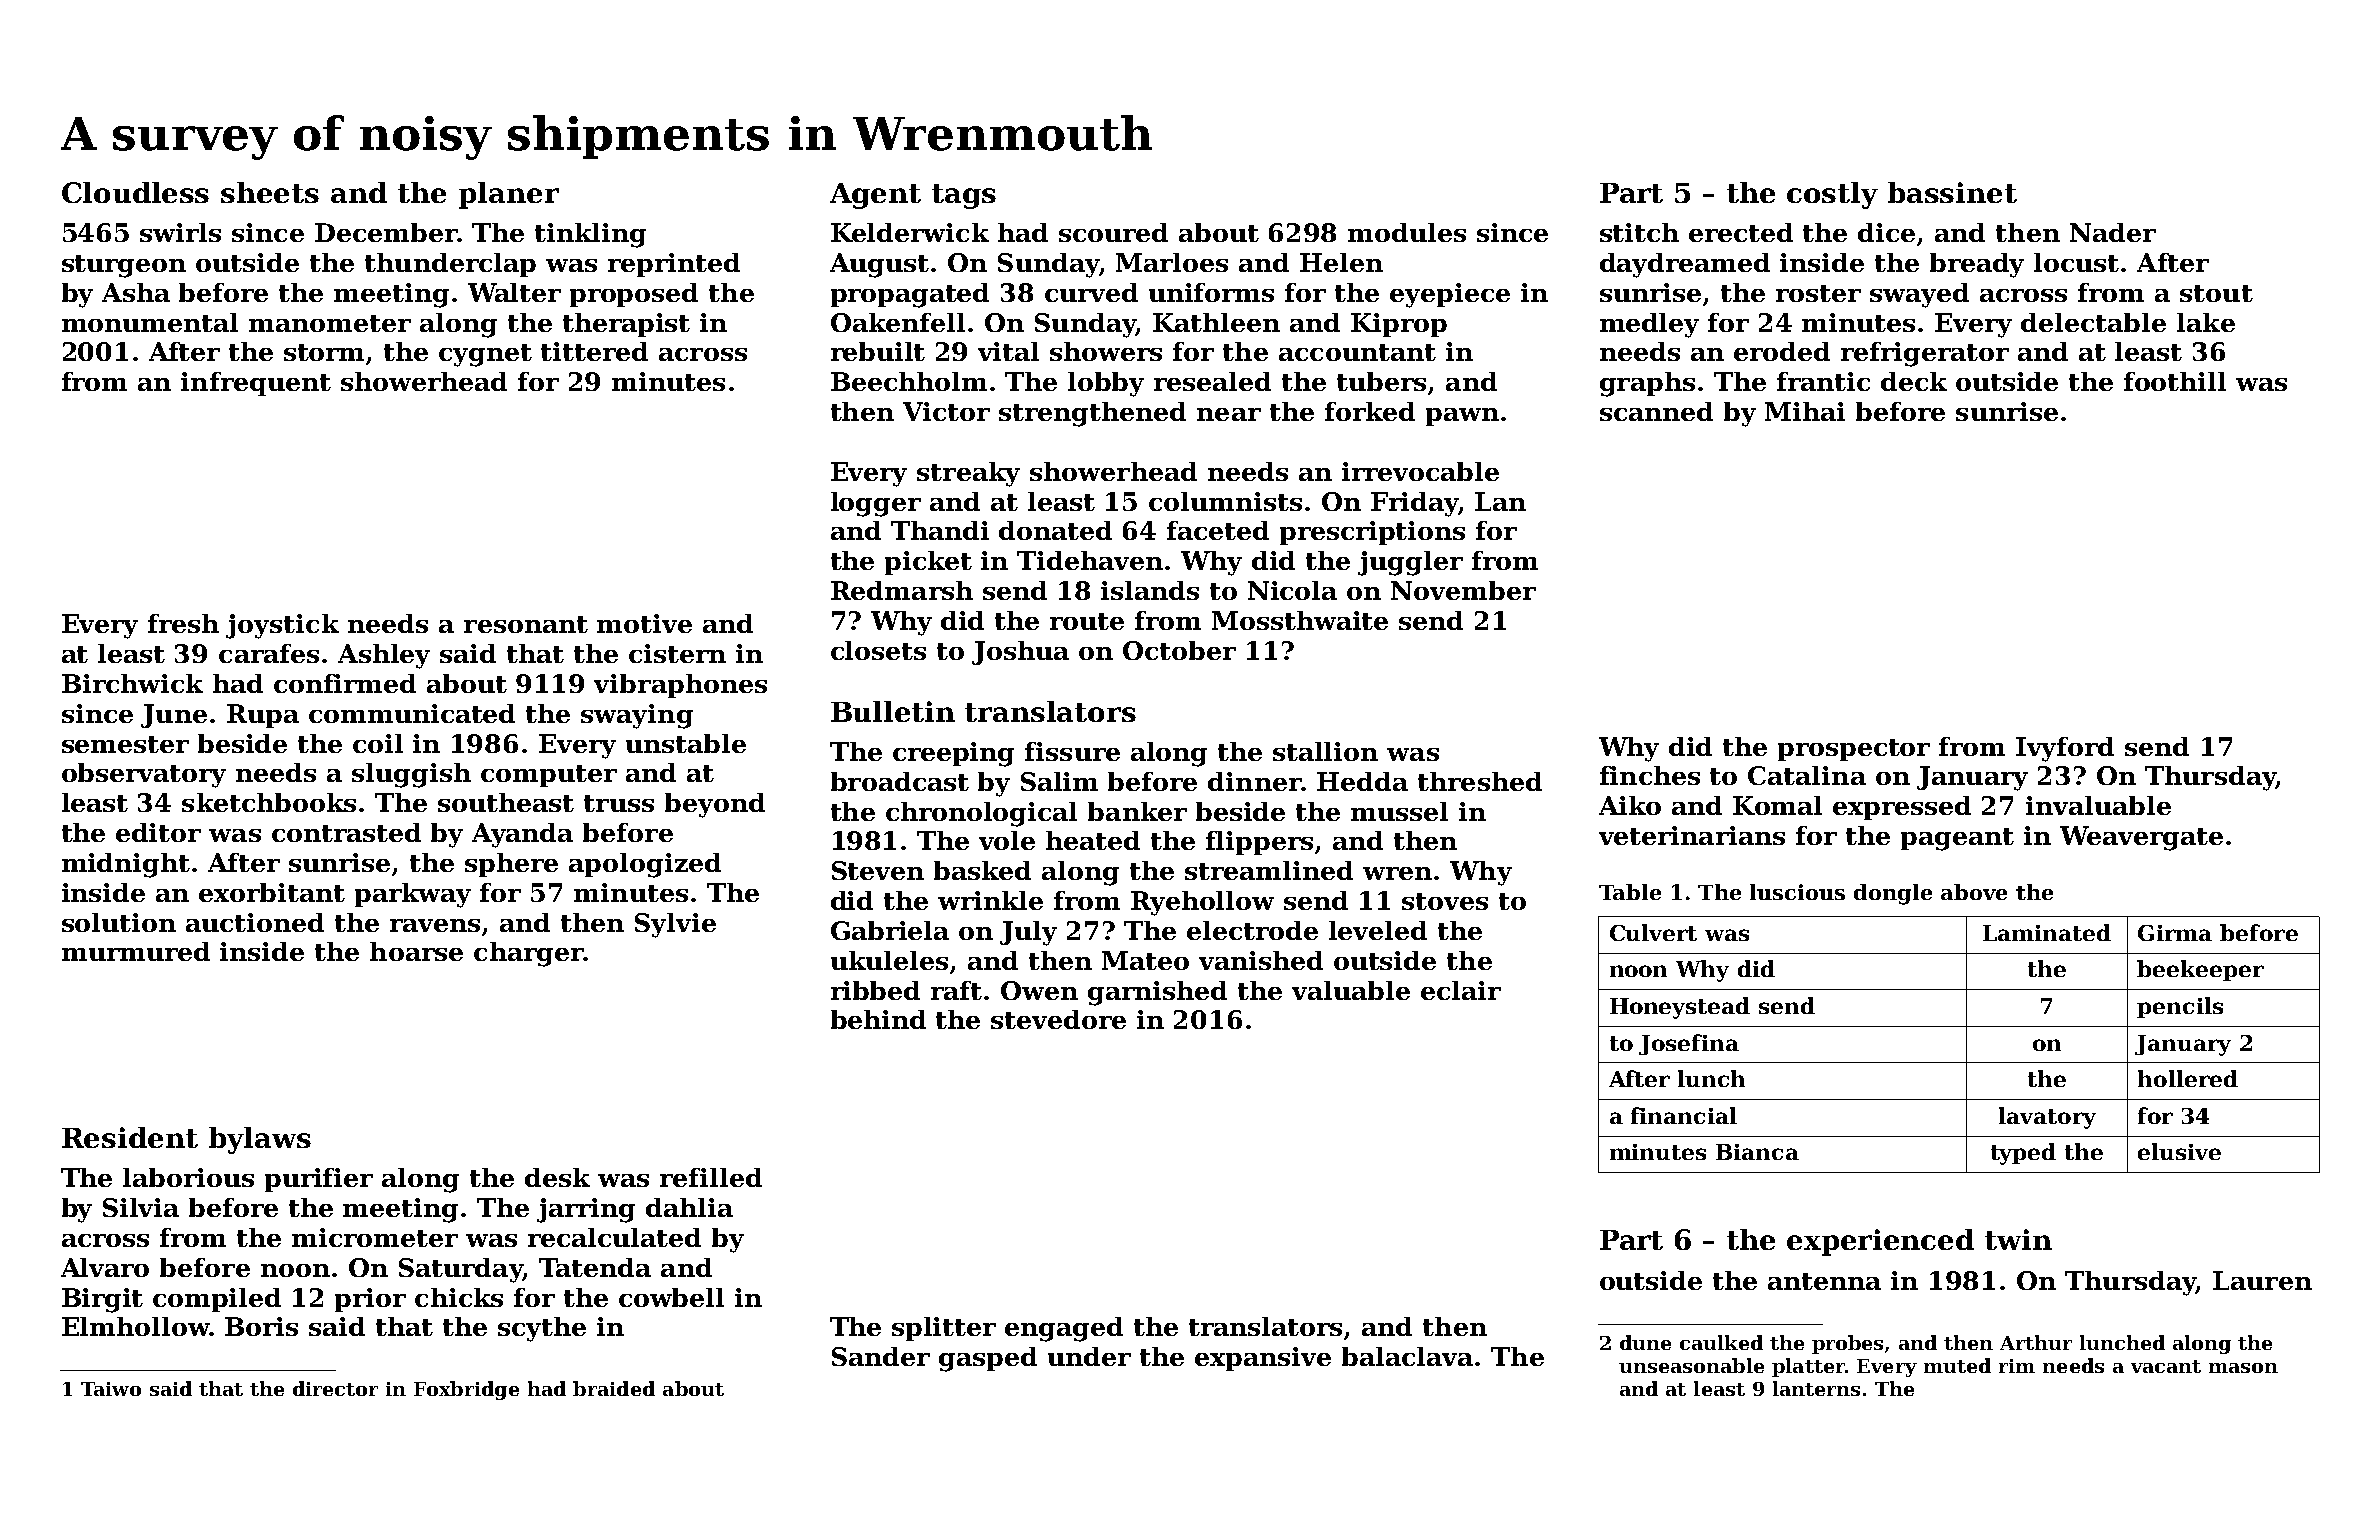  Describe the element at coordinates (1263, 1359) in the screenshot. I see `expansive` at that location.
